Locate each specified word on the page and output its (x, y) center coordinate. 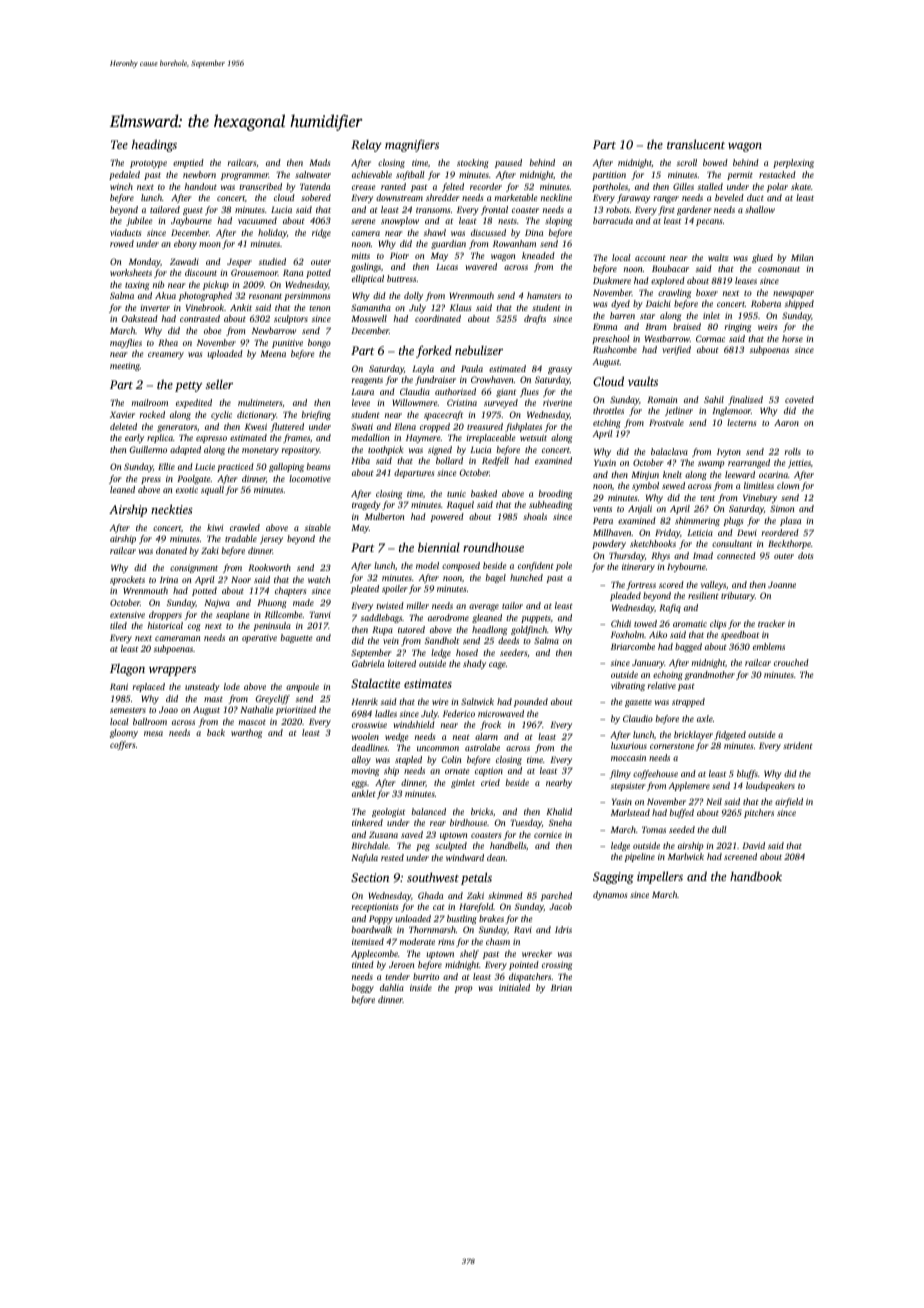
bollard (449, 460)
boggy (363, 988)
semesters (128, 710)
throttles (608, 410)
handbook (756, 876)
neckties (172, 509)
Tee (119, 144)
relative (662, 685)
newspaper (793, 294)
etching (607, 423)
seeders (513, 652)
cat (439, 907)
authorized (455, 391)
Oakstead (139, 318)
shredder (442, 197)
